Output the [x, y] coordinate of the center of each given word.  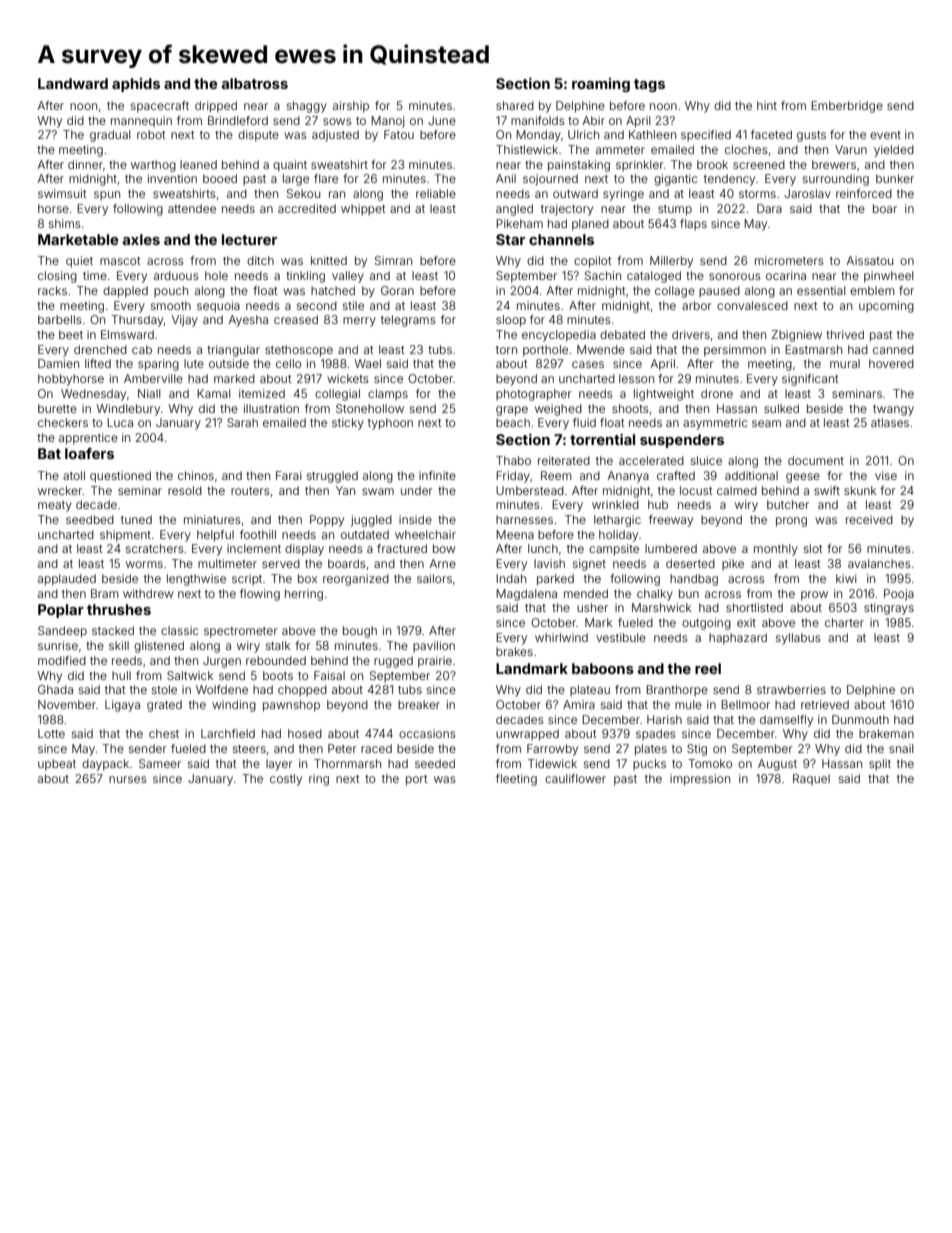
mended [586, 593]
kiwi [846, 578]
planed [590, 225]
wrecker [60, 490]
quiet [79, 262]
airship [351, 107]
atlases [890, 422]
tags [649, 85]
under [417, 490]
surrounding [836, 180]
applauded [67, 580]
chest [164, 733]
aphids [136, 85]
